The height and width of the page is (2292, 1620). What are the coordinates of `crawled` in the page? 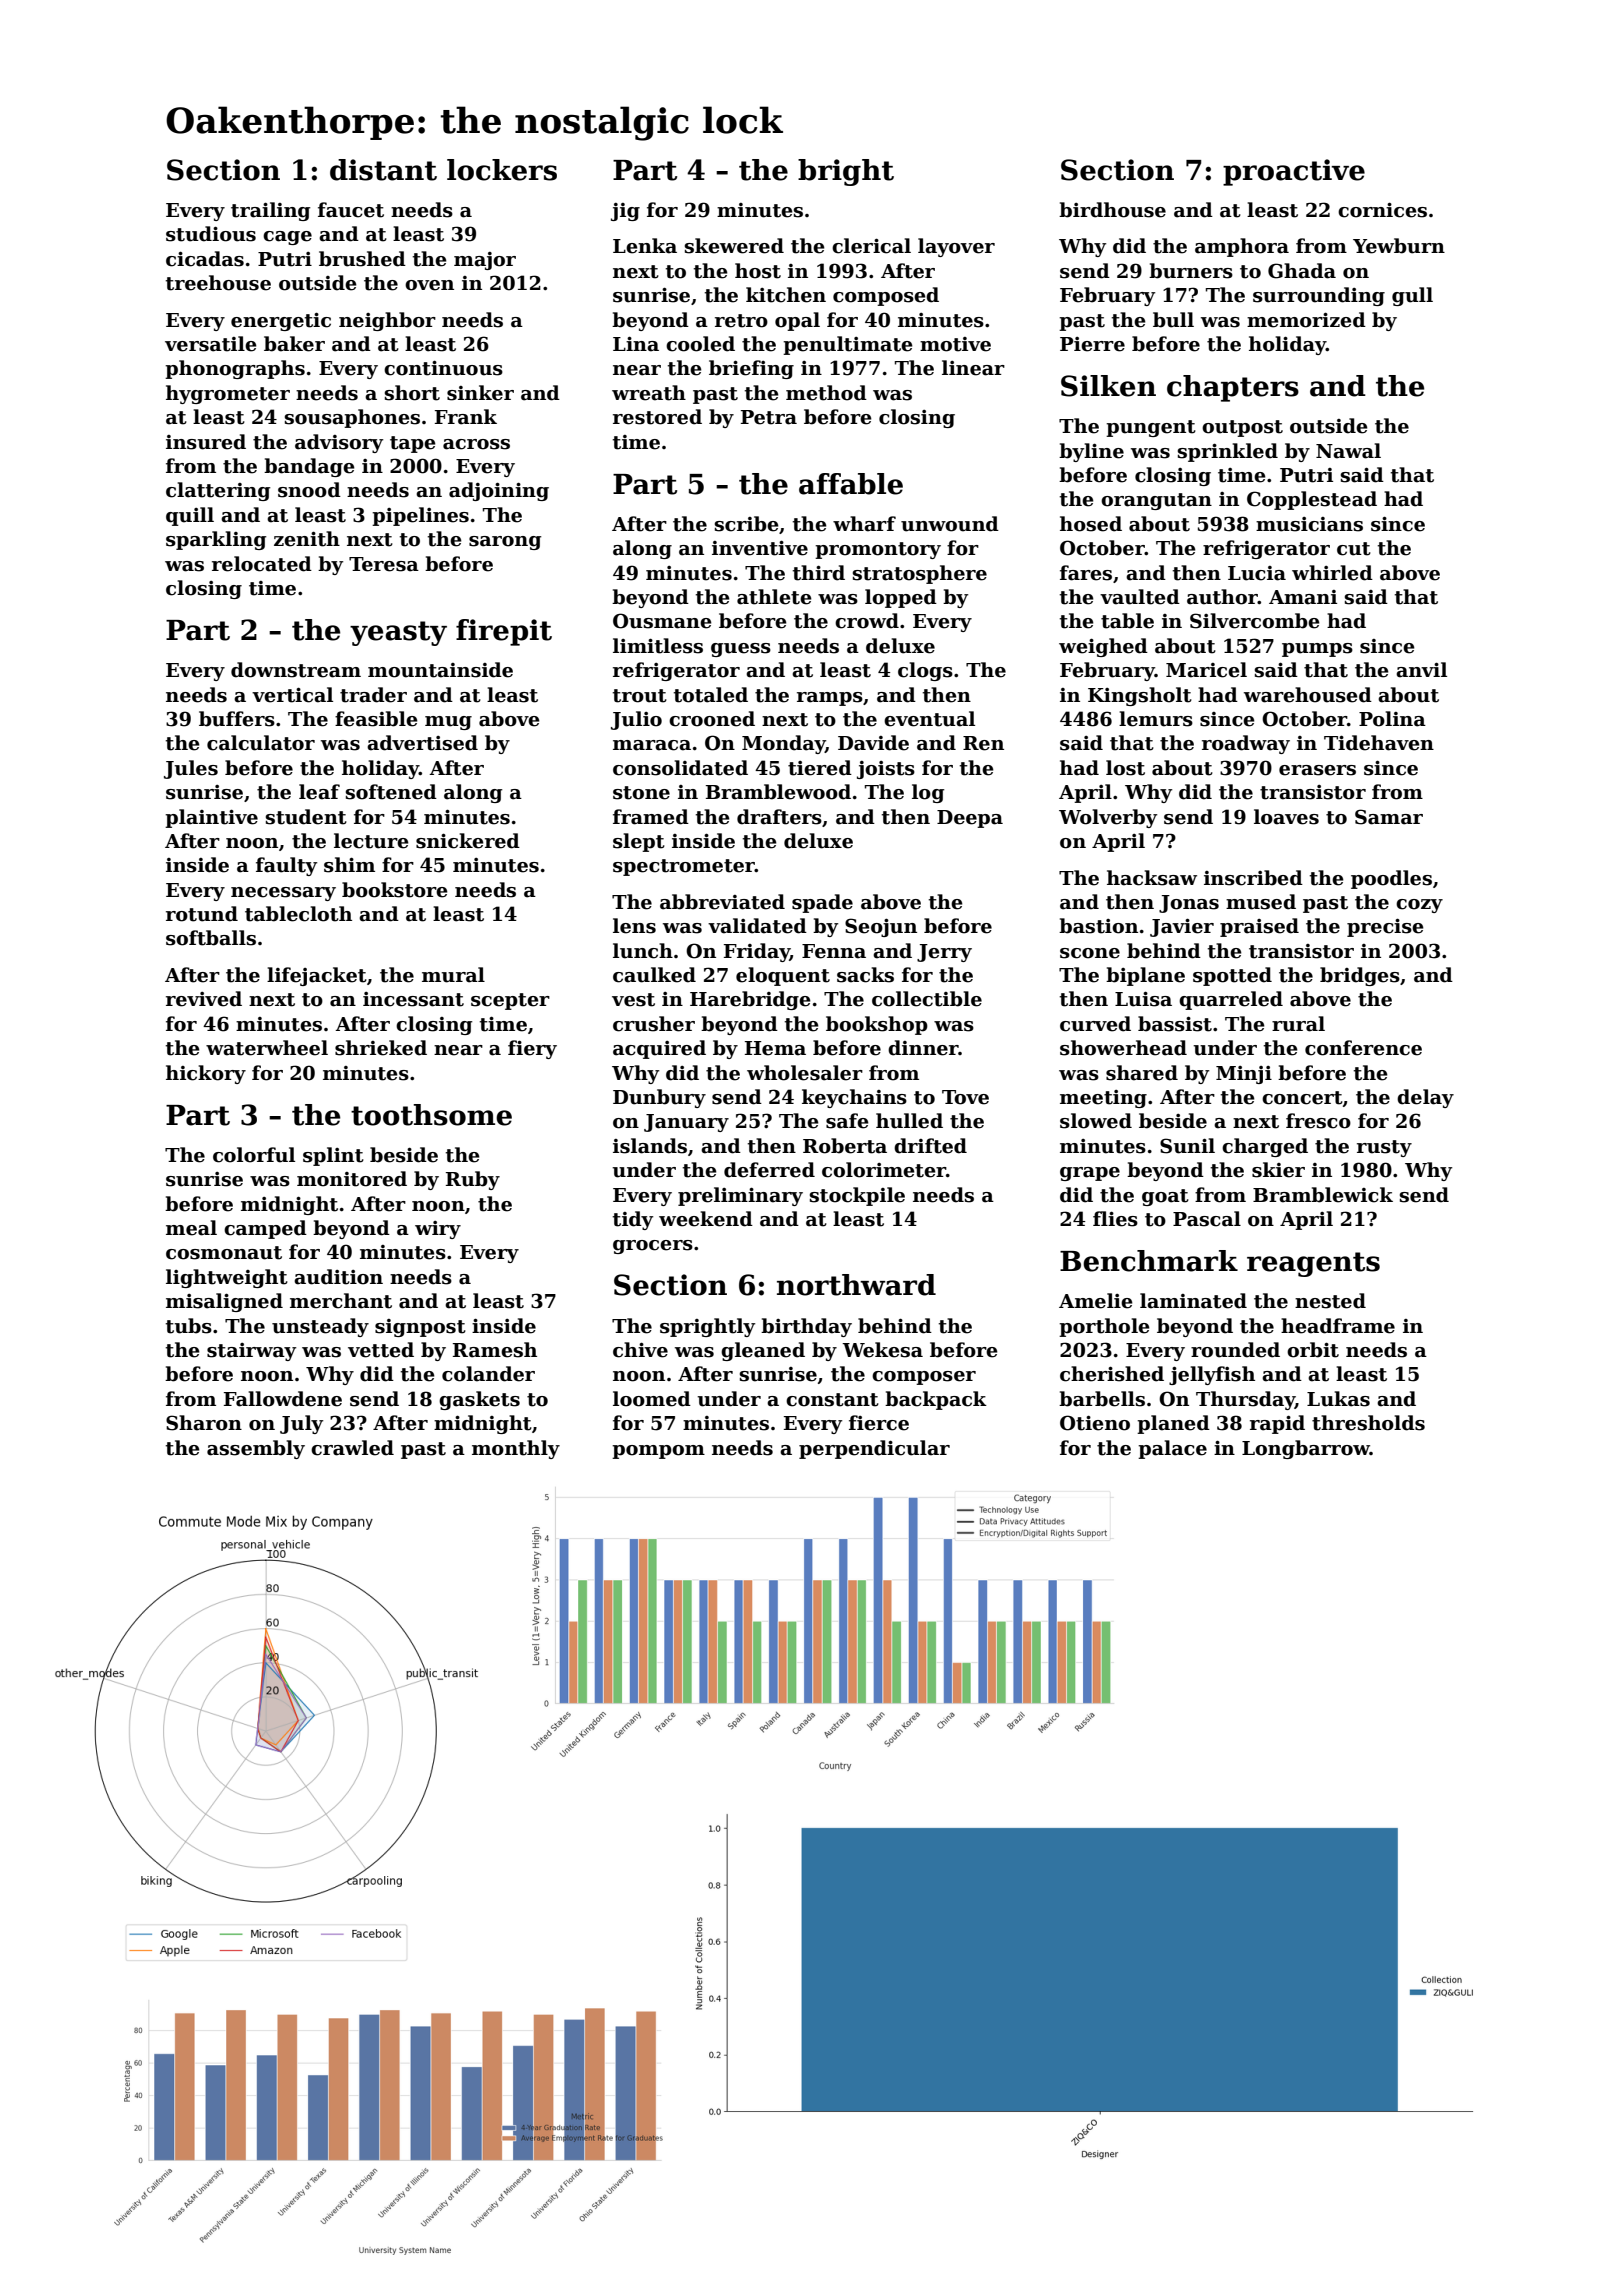 It's located at (352, 1448).
